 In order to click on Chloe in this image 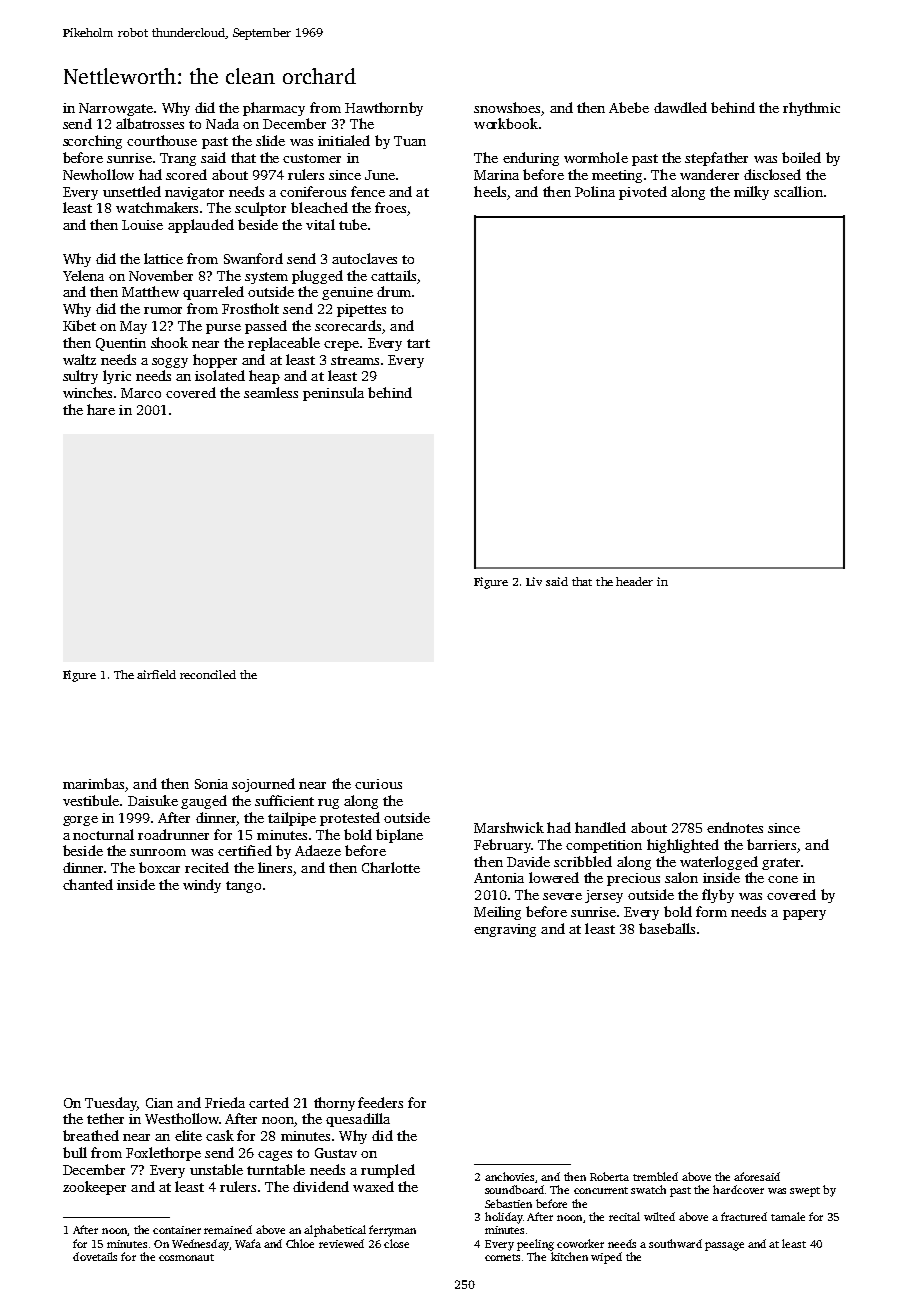, I will do `click(300, 1243)`.
